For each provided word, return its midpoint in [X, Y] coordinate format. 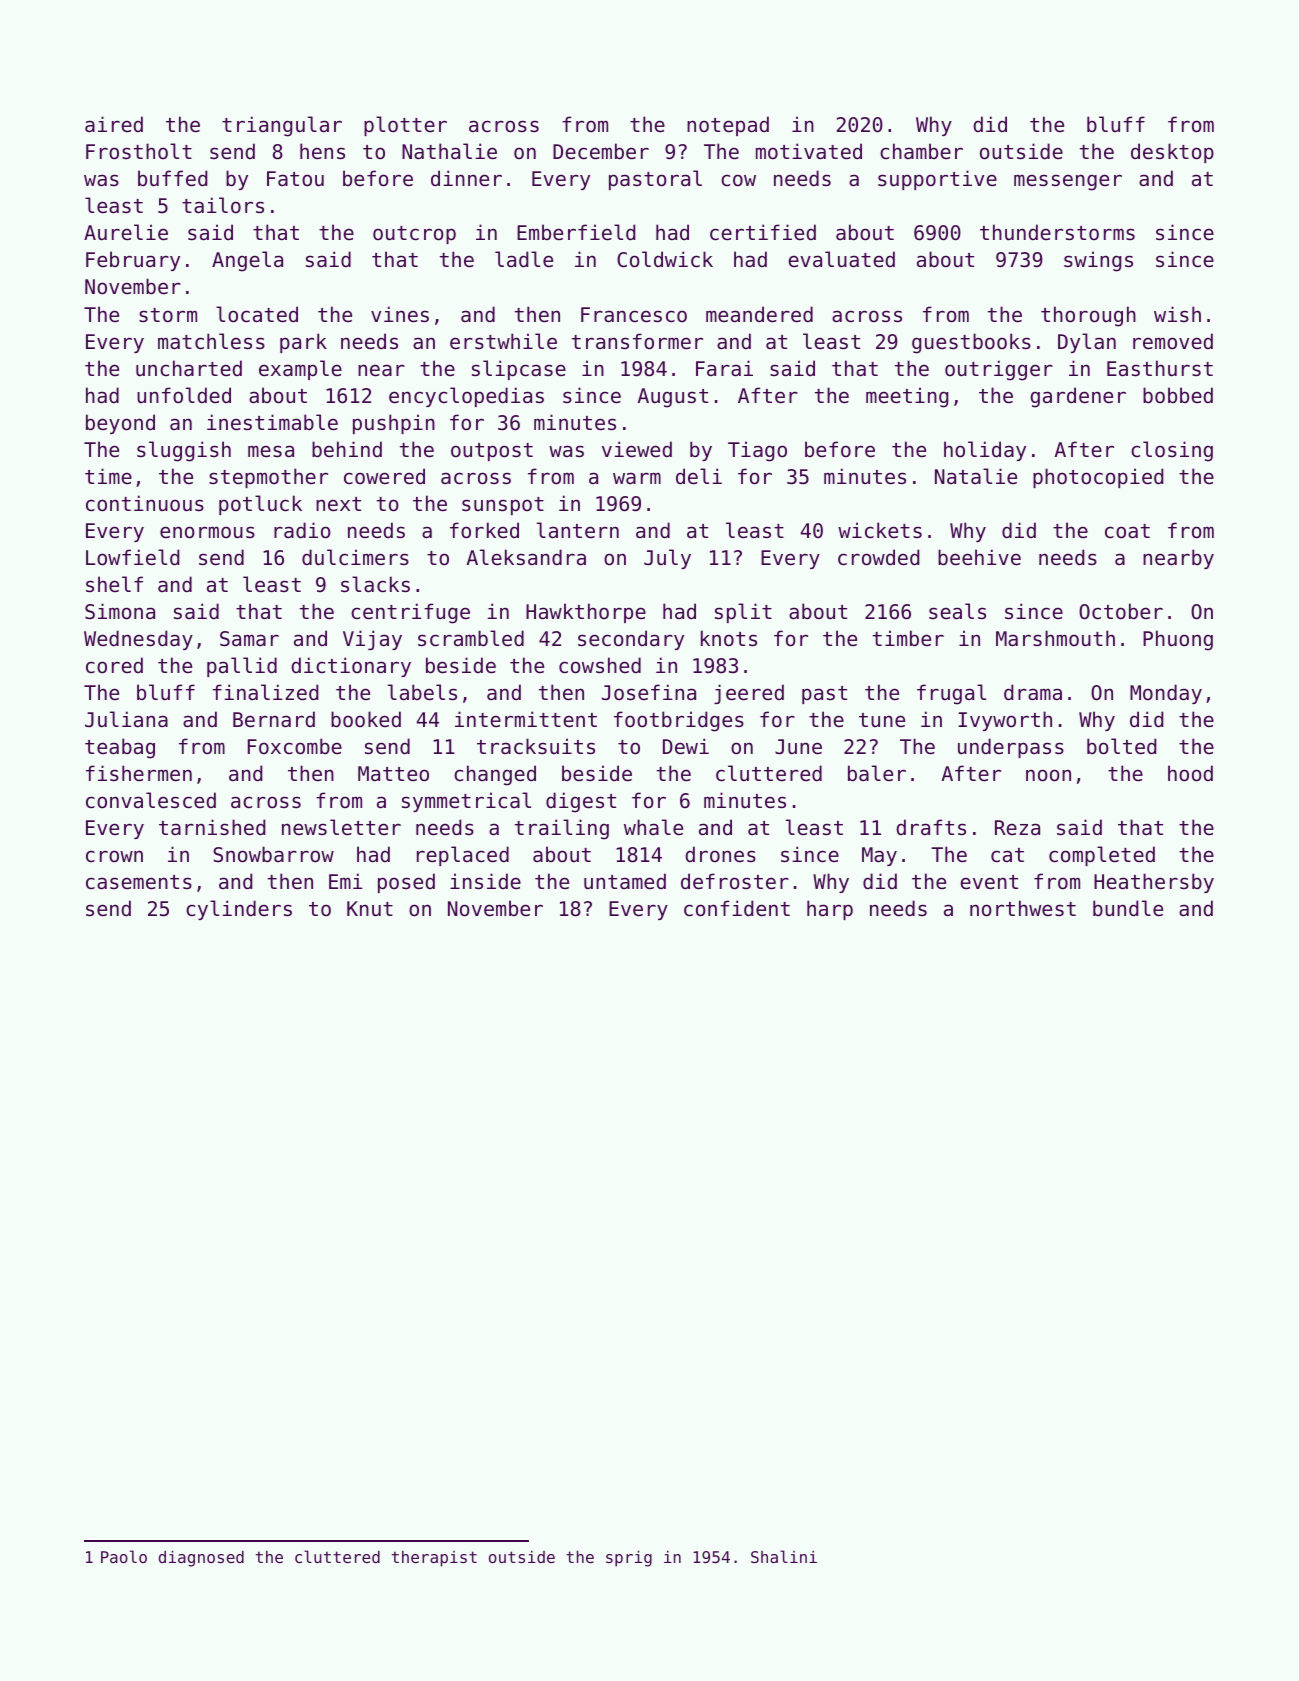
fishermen [139, 773]
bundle [1128, 908]
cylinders [239, 910]
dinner [466, 178]
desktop [1172, 153]
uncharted [189, 368]
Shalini [784, 1556]
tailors [223, 205]
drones [720, 854]
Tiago [757, 451]
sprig [629, 1558]
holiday [985, 451]
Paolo [124, 1556]
